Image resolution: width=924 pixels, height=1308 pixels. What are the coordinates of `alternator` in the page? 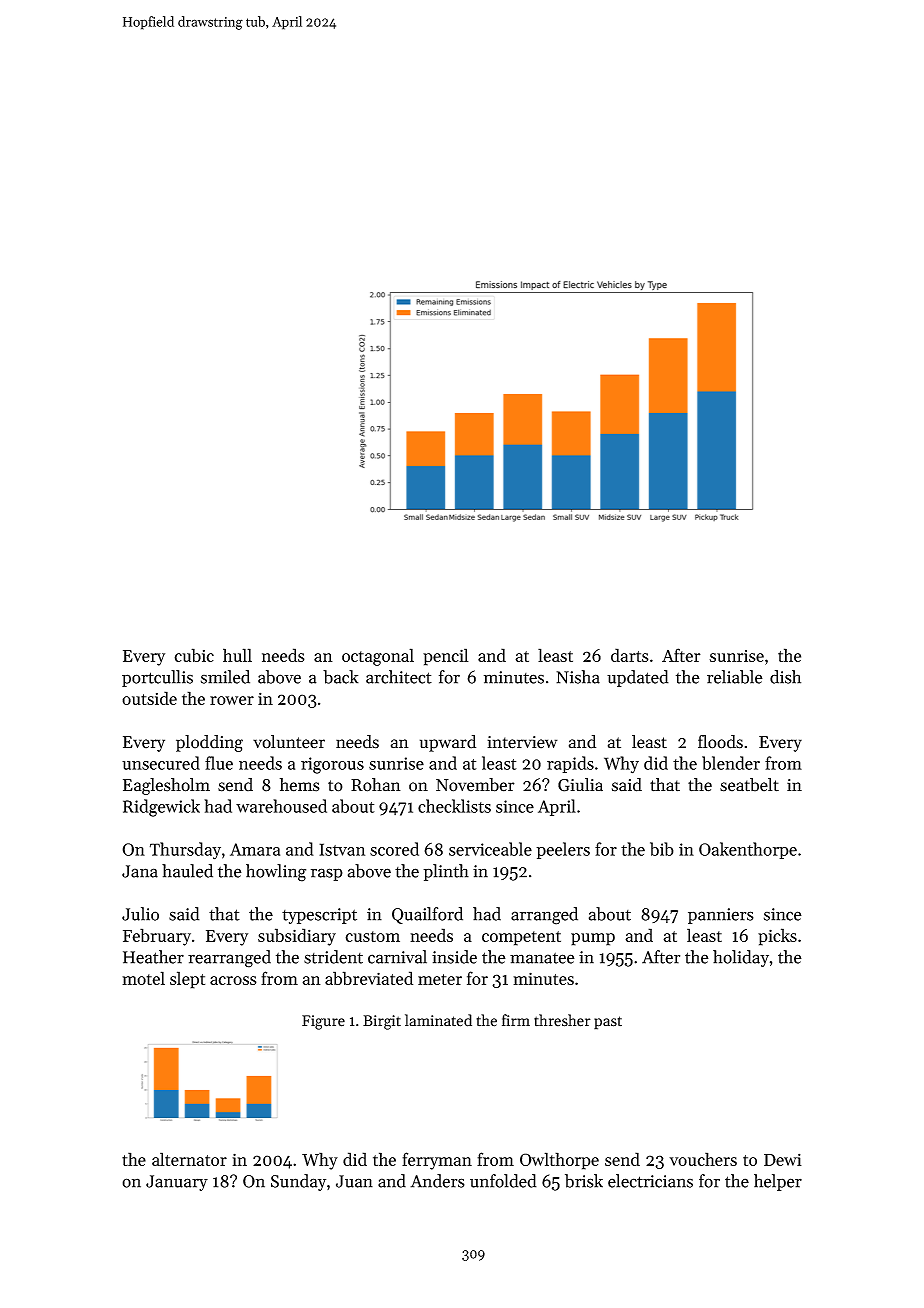 It's located at (189, 1159).
